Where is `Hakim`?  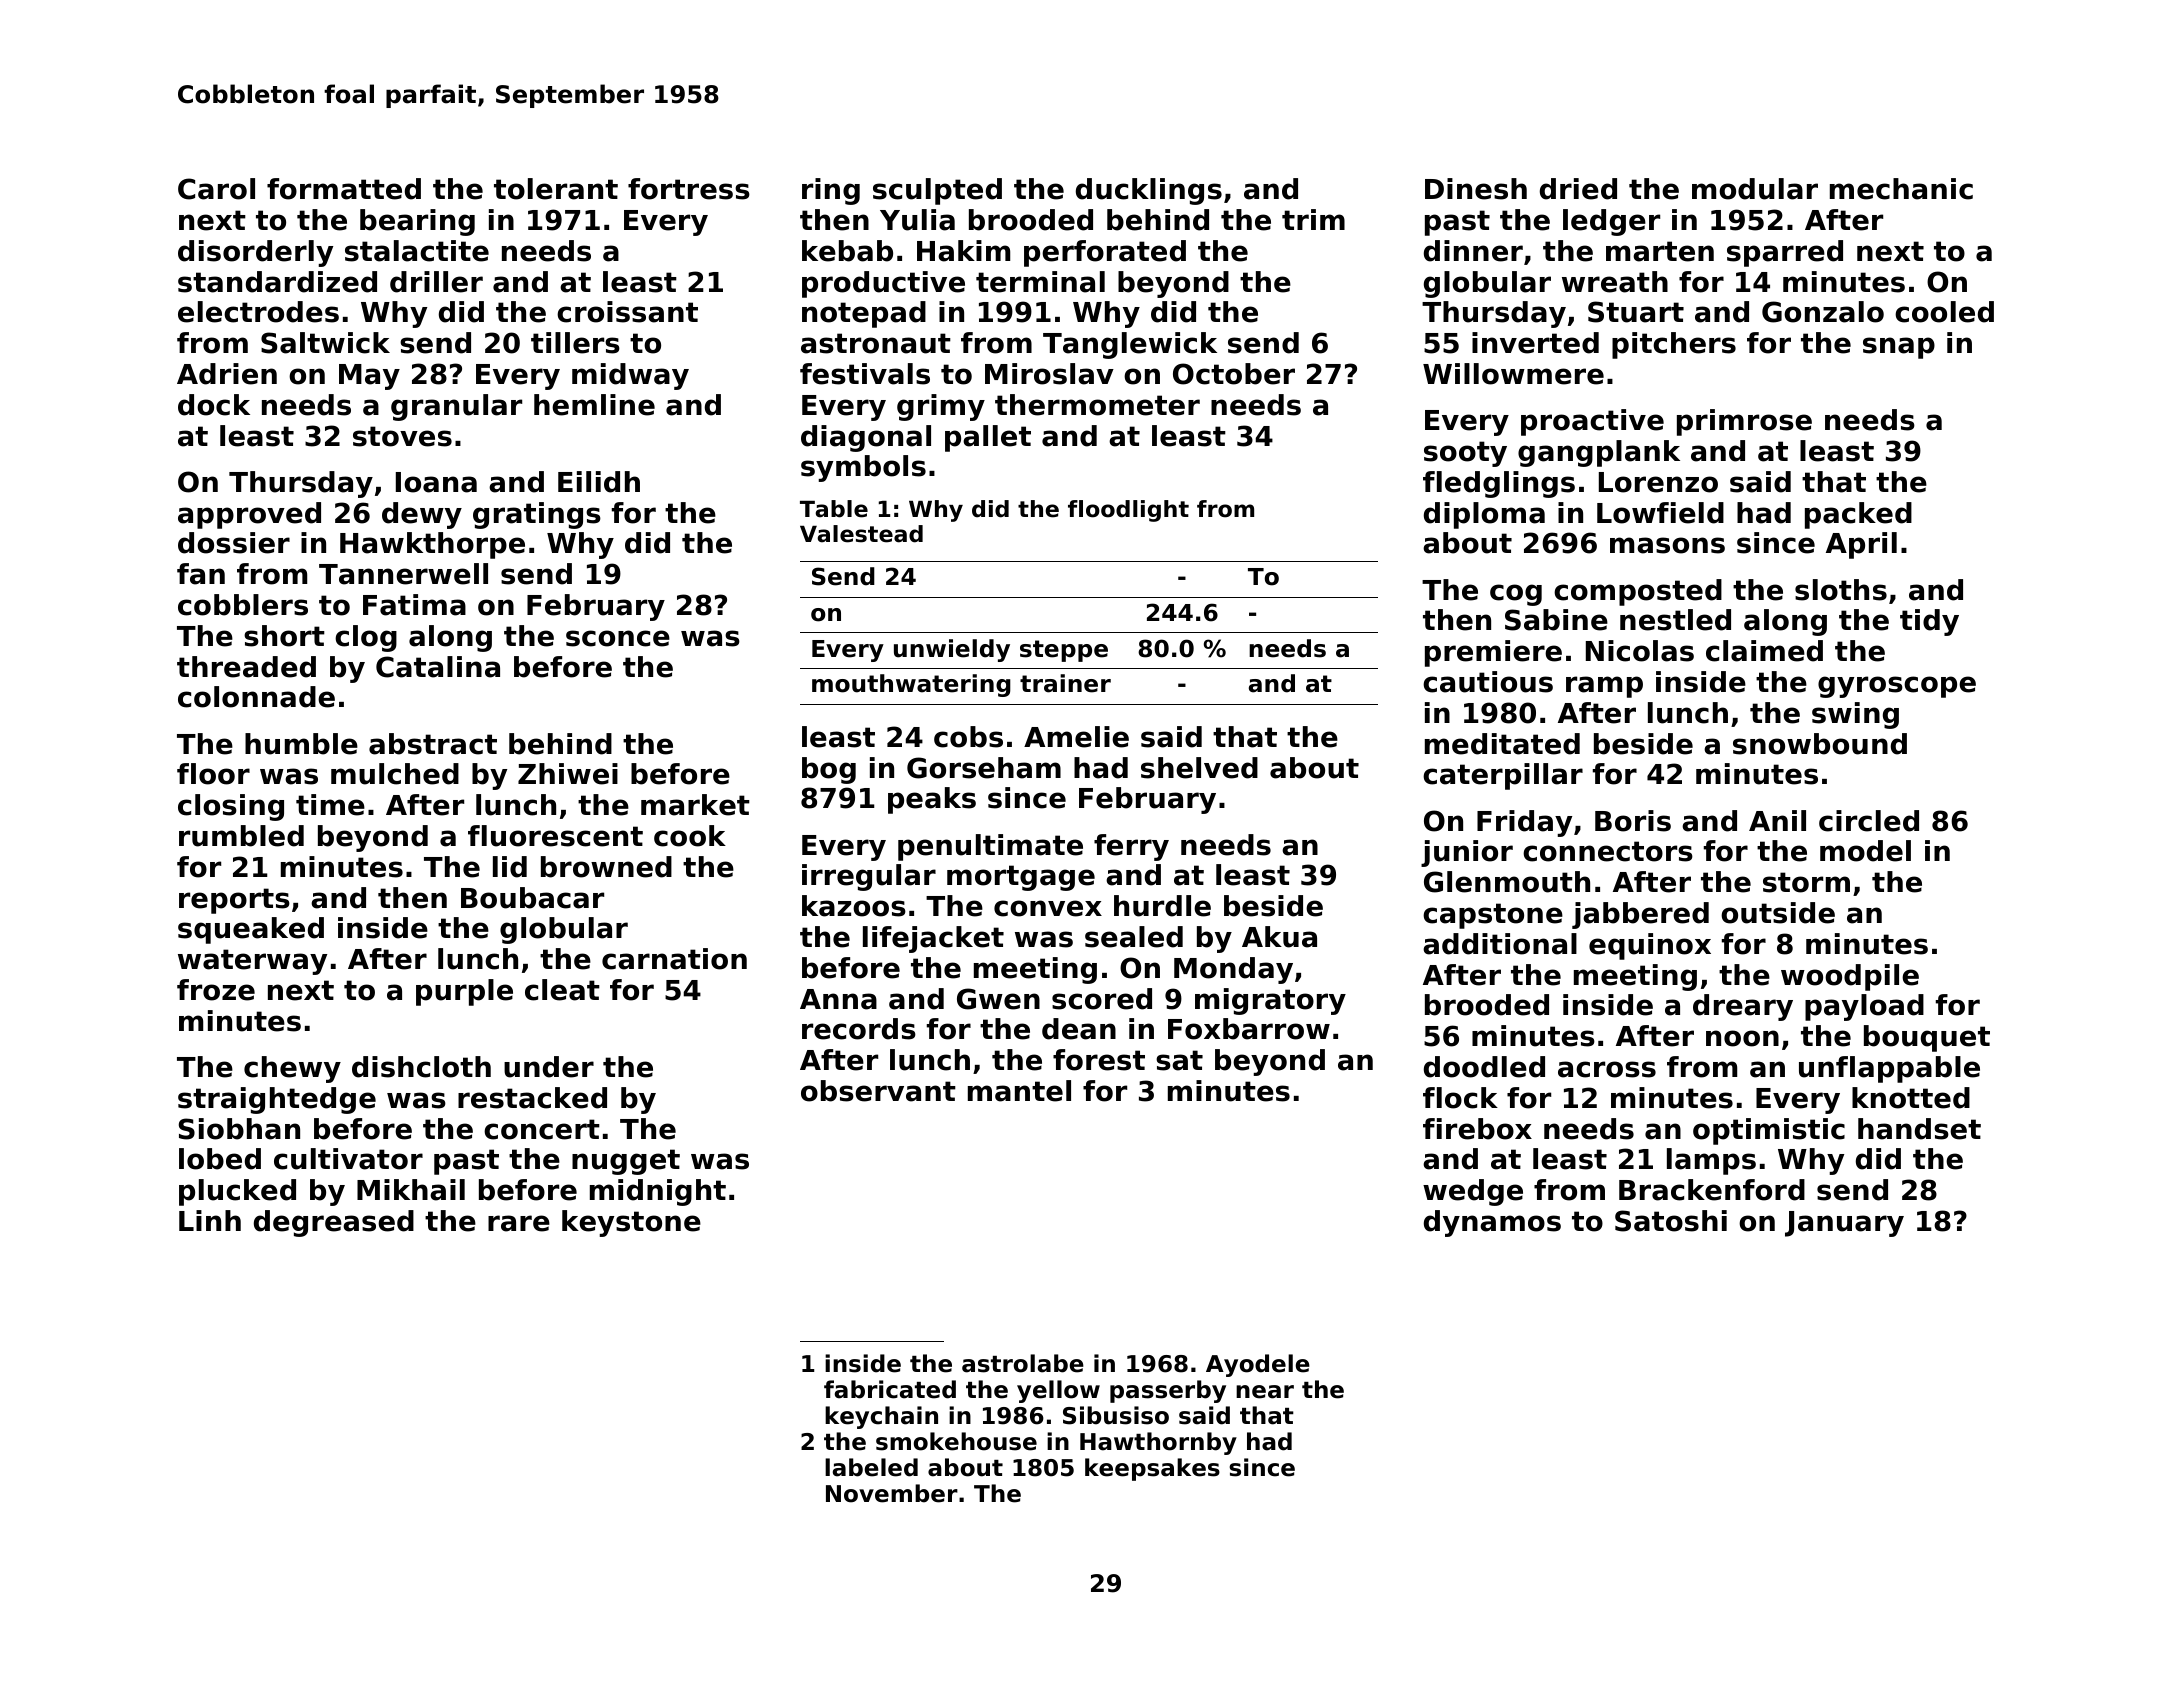
Hakim is located at coordinates (963, 251).
